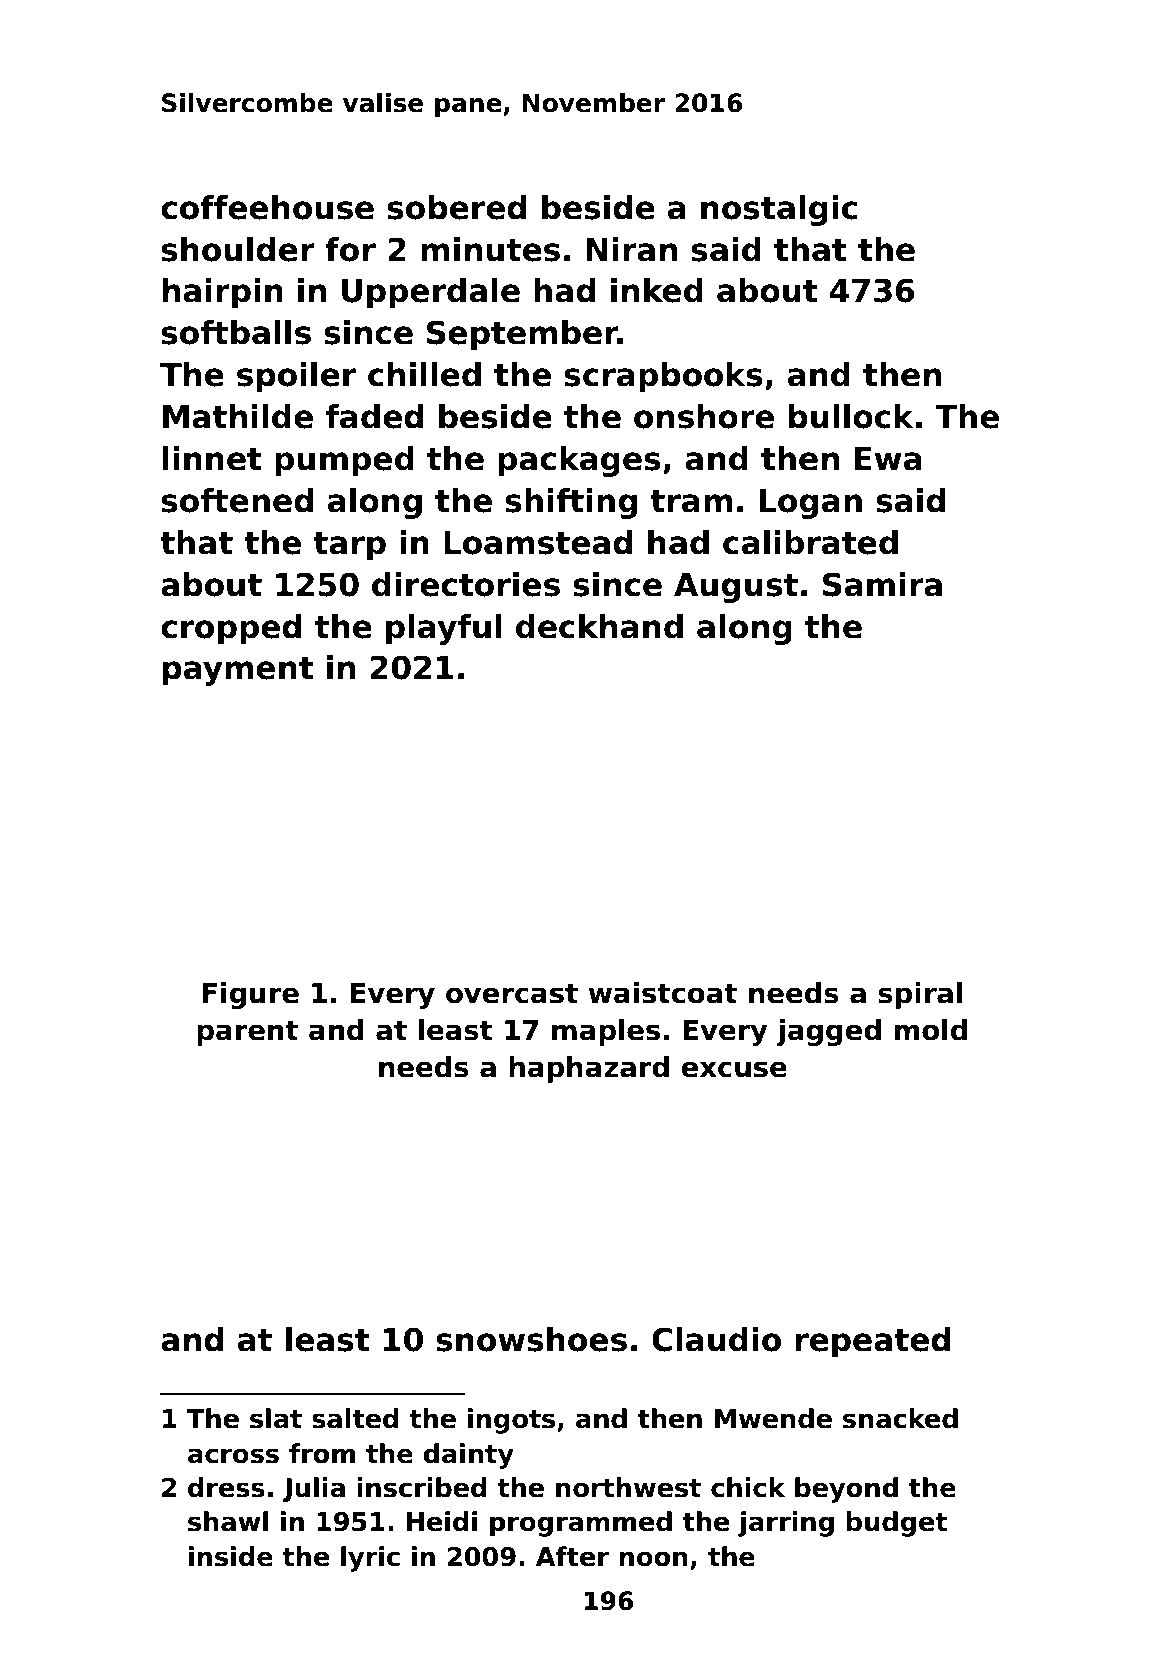  I want to click on spiral, so click(920, 995).
